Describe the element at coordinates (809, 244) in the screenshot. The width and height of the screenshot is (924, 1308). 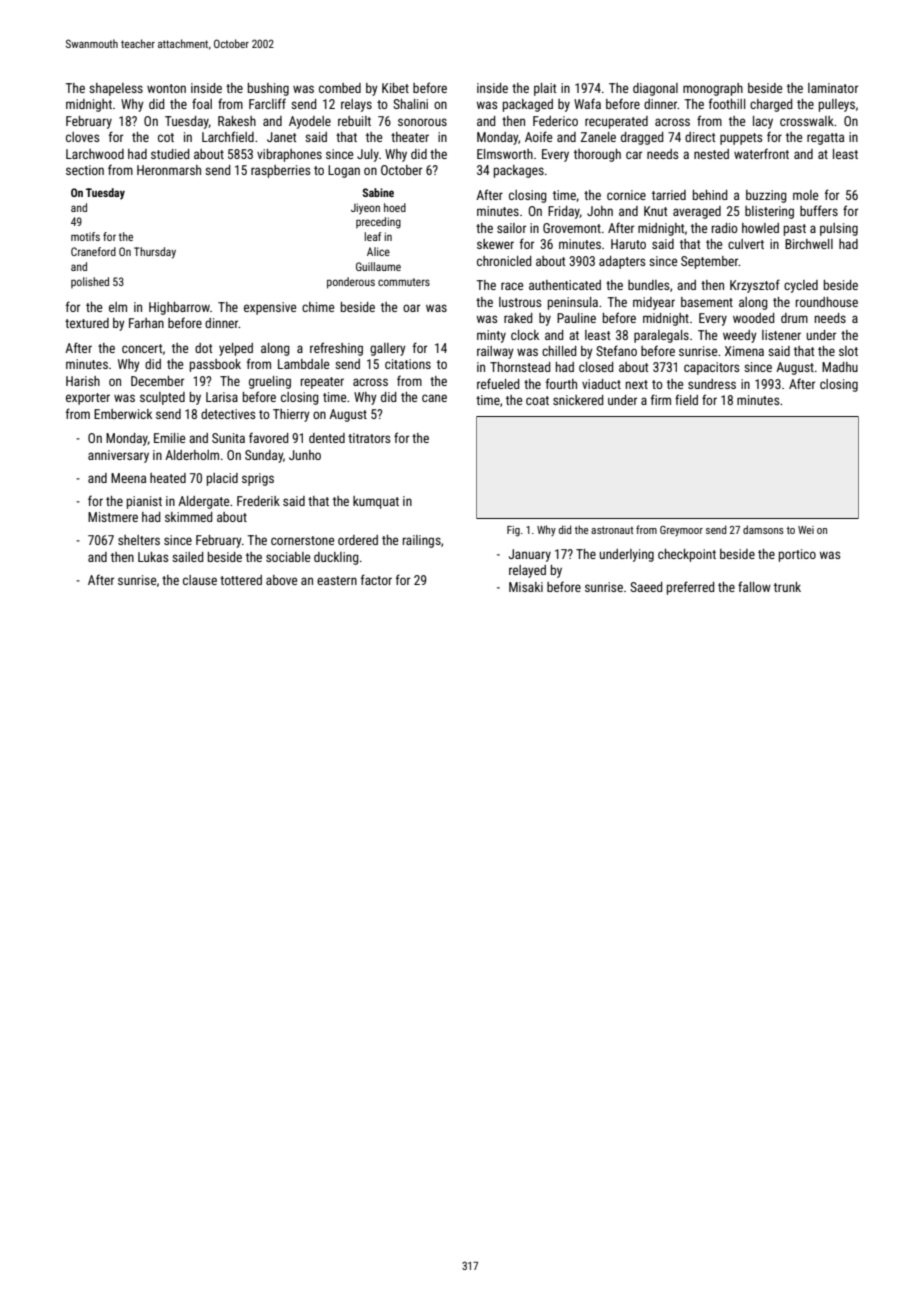
I see `Birchwell` at that location.
